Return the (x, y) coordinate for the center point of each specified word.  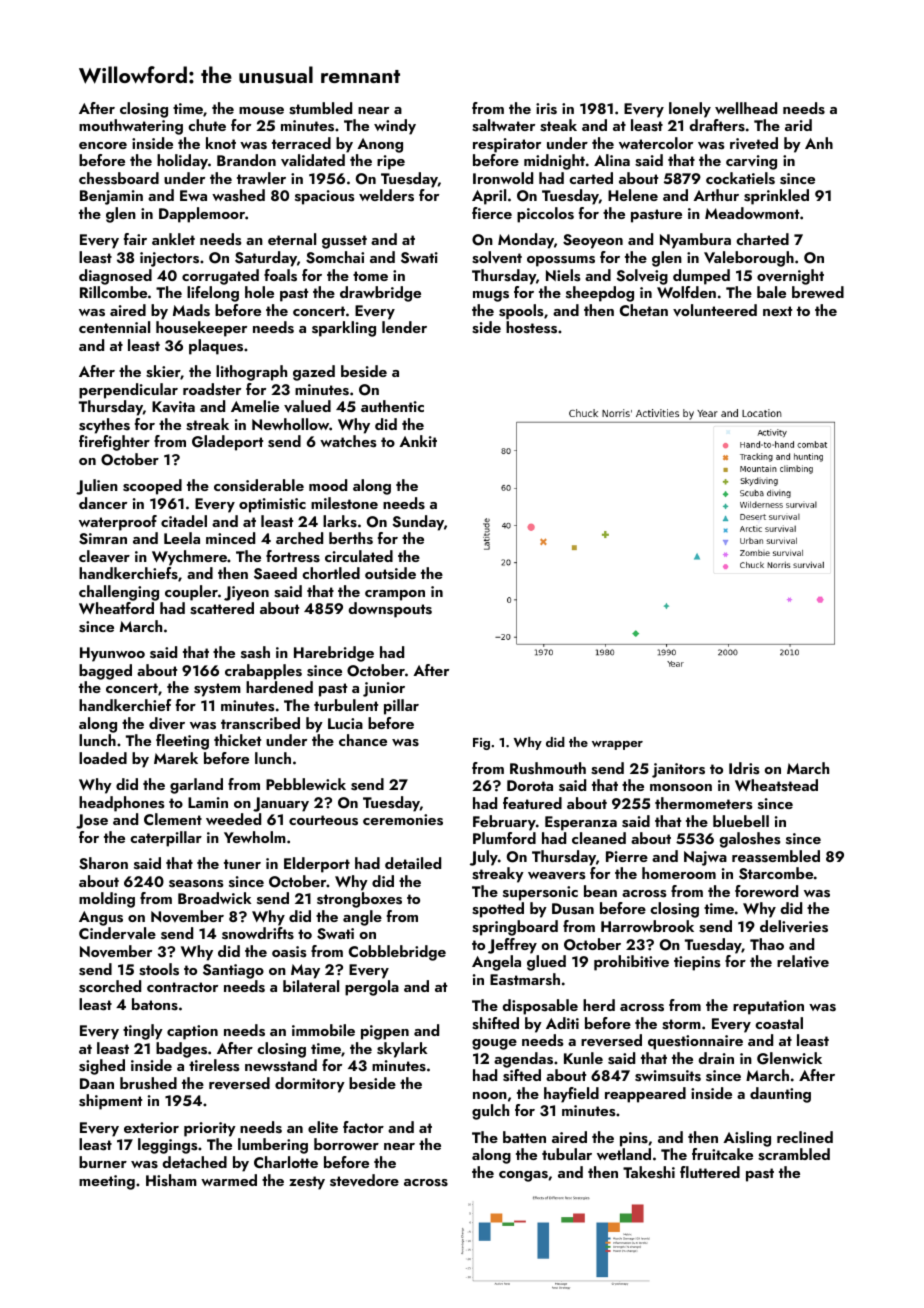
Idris (744, 768)
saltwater (503, 125)
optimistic (272, 505)
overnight (790, 277)
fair (135, 239)
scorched (110, 986)
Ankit (418, 441)
